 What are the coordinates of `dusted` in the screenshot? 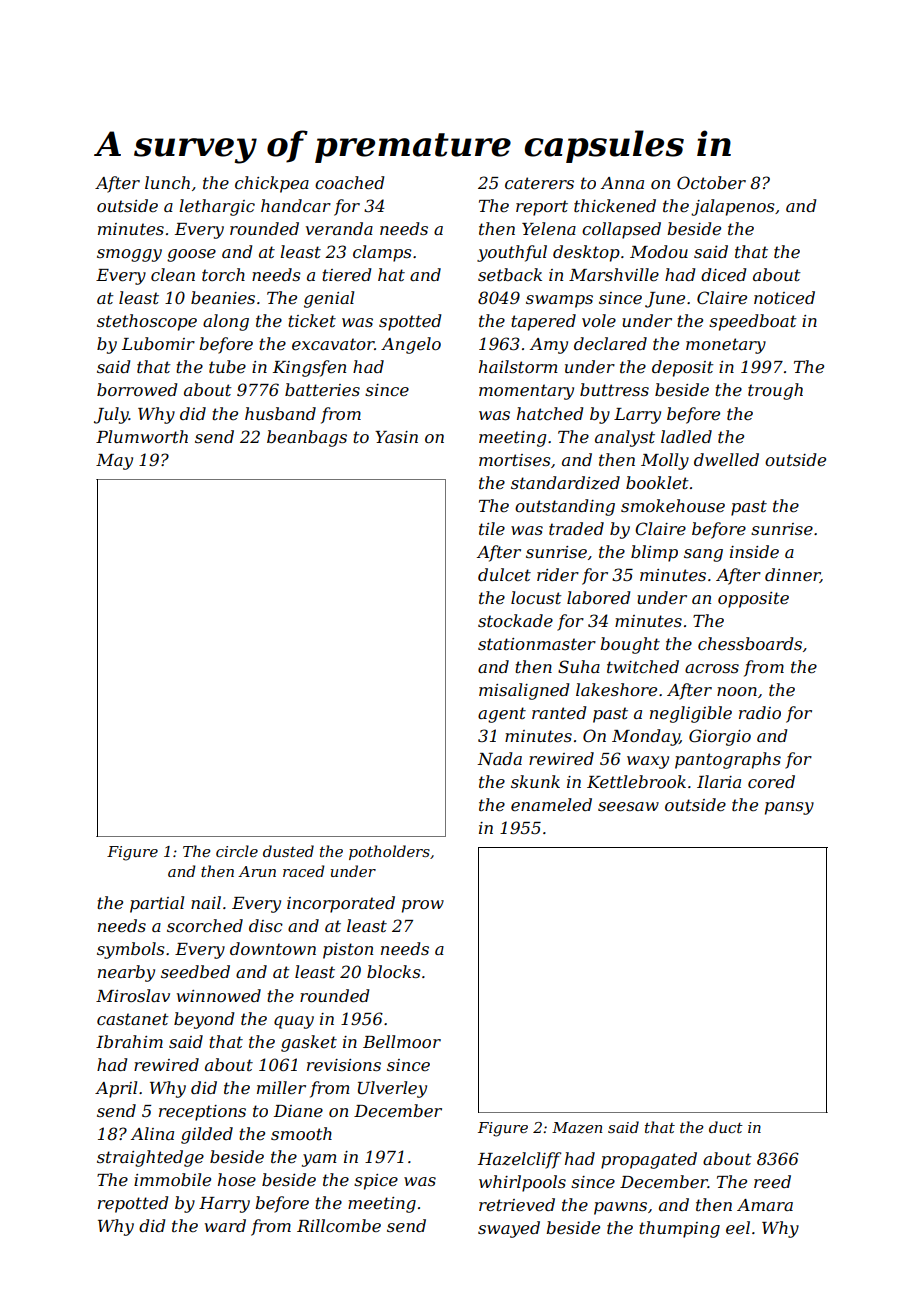 It's located at (288, 851).
